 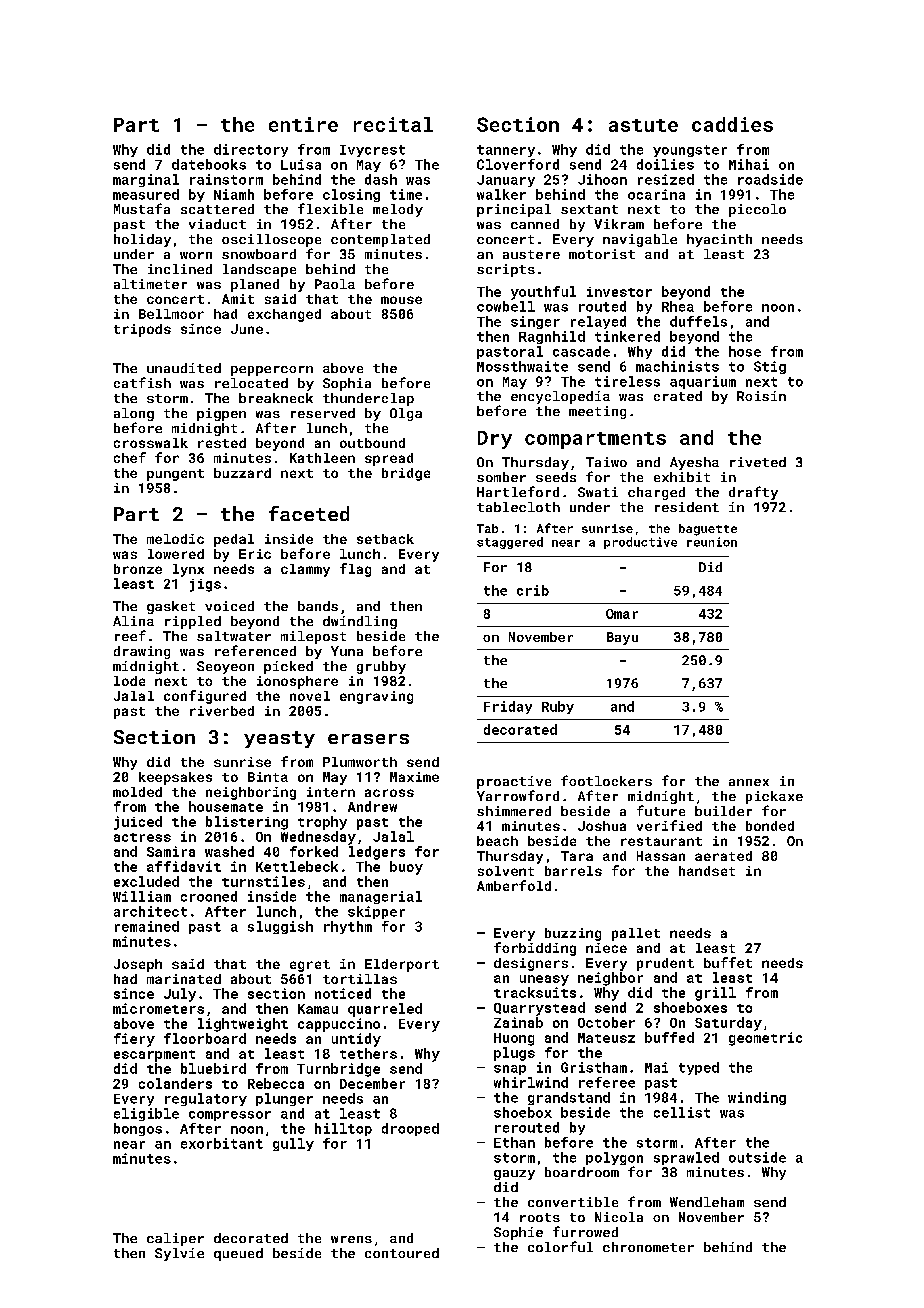 I want to click on boardroom, so click(x=582, y=1172).
